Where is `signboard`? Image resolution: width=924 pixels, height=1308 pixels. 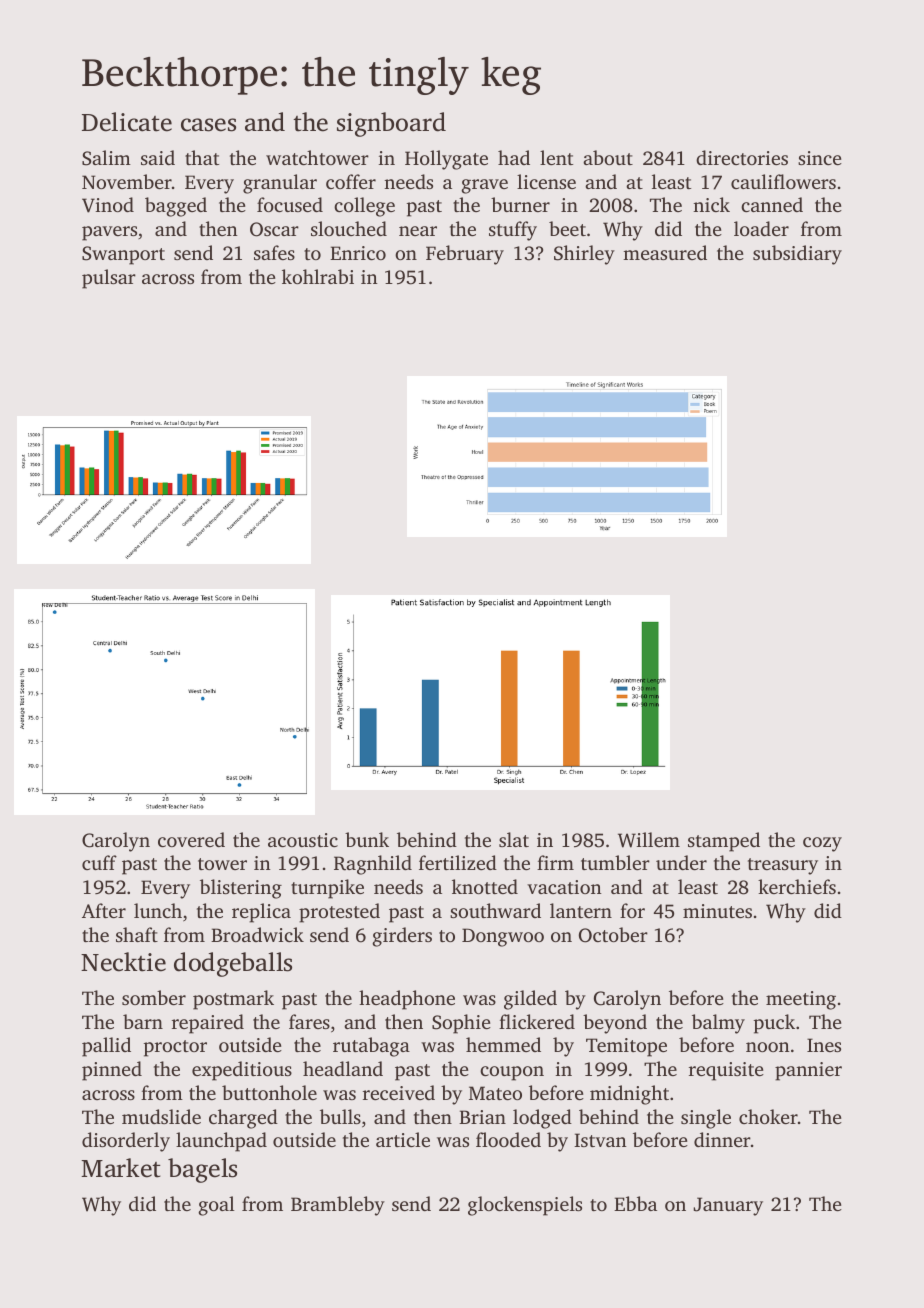 signboard is located at coordinates (391, 124).
